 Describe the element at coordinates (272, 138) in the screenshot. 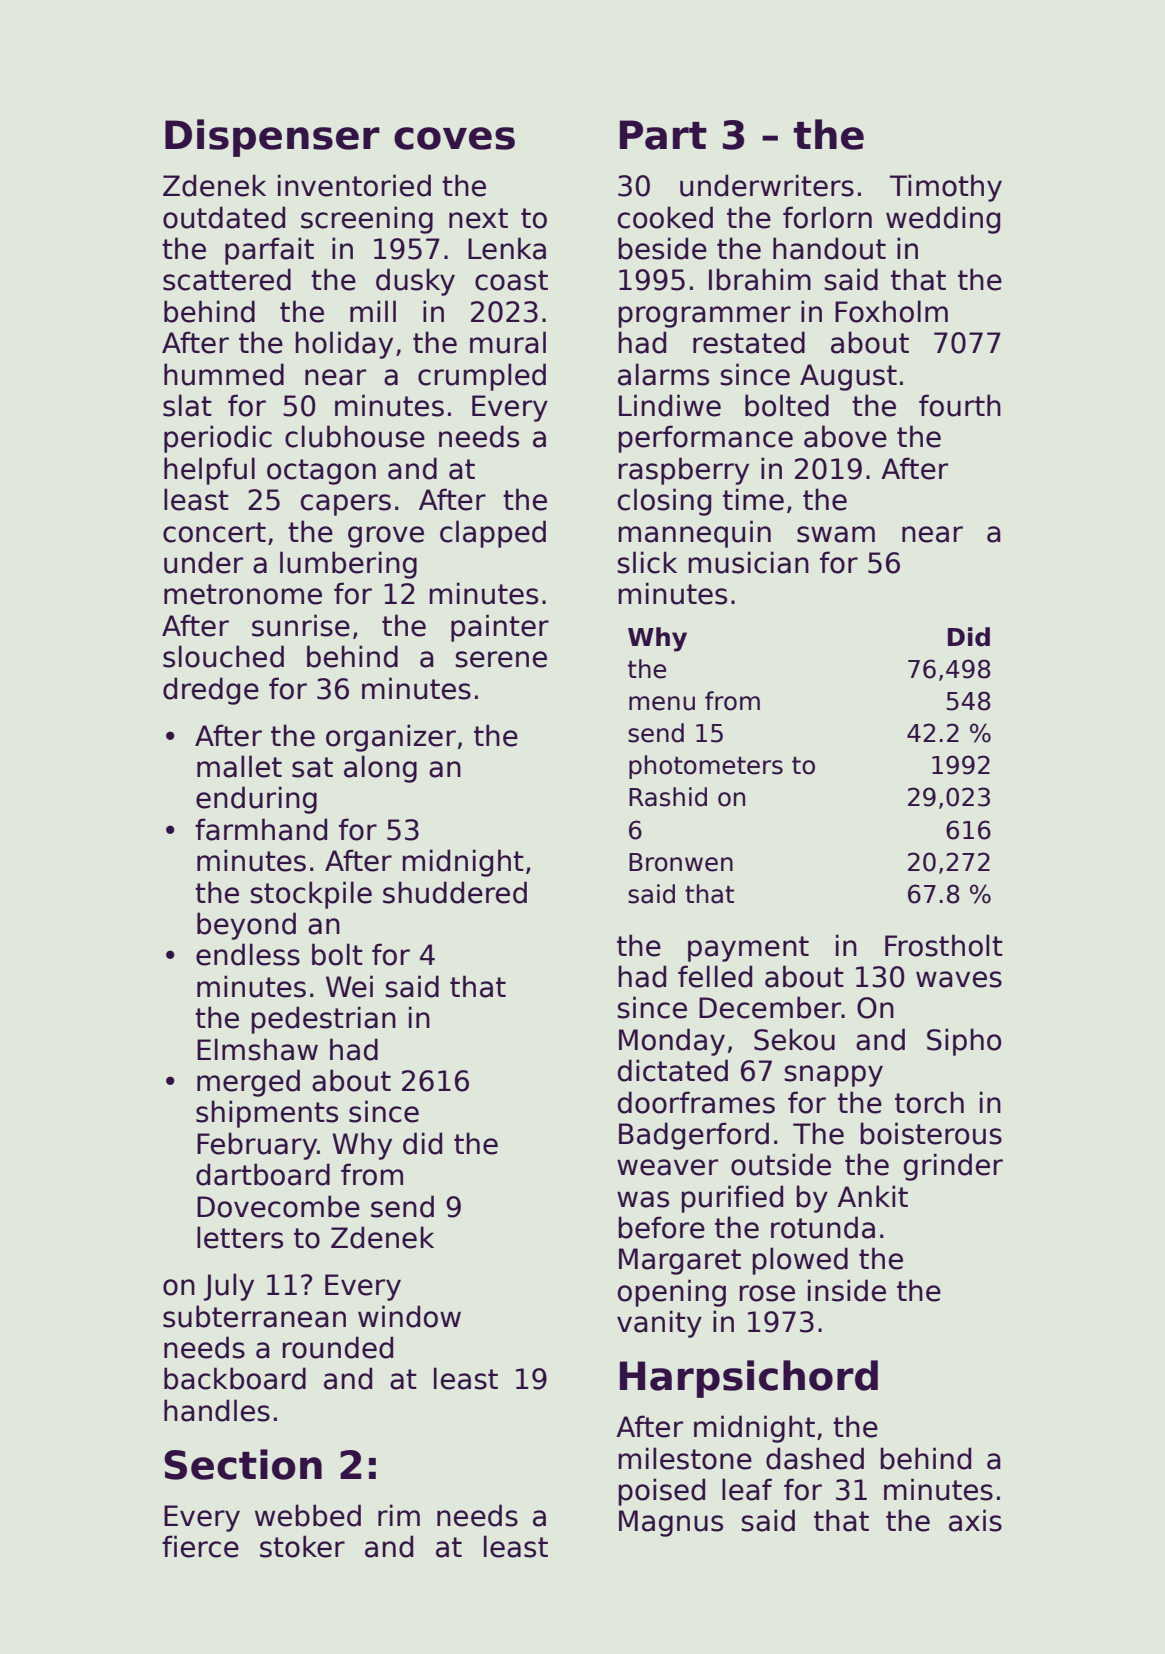

I see `Dispenser` at that location.
